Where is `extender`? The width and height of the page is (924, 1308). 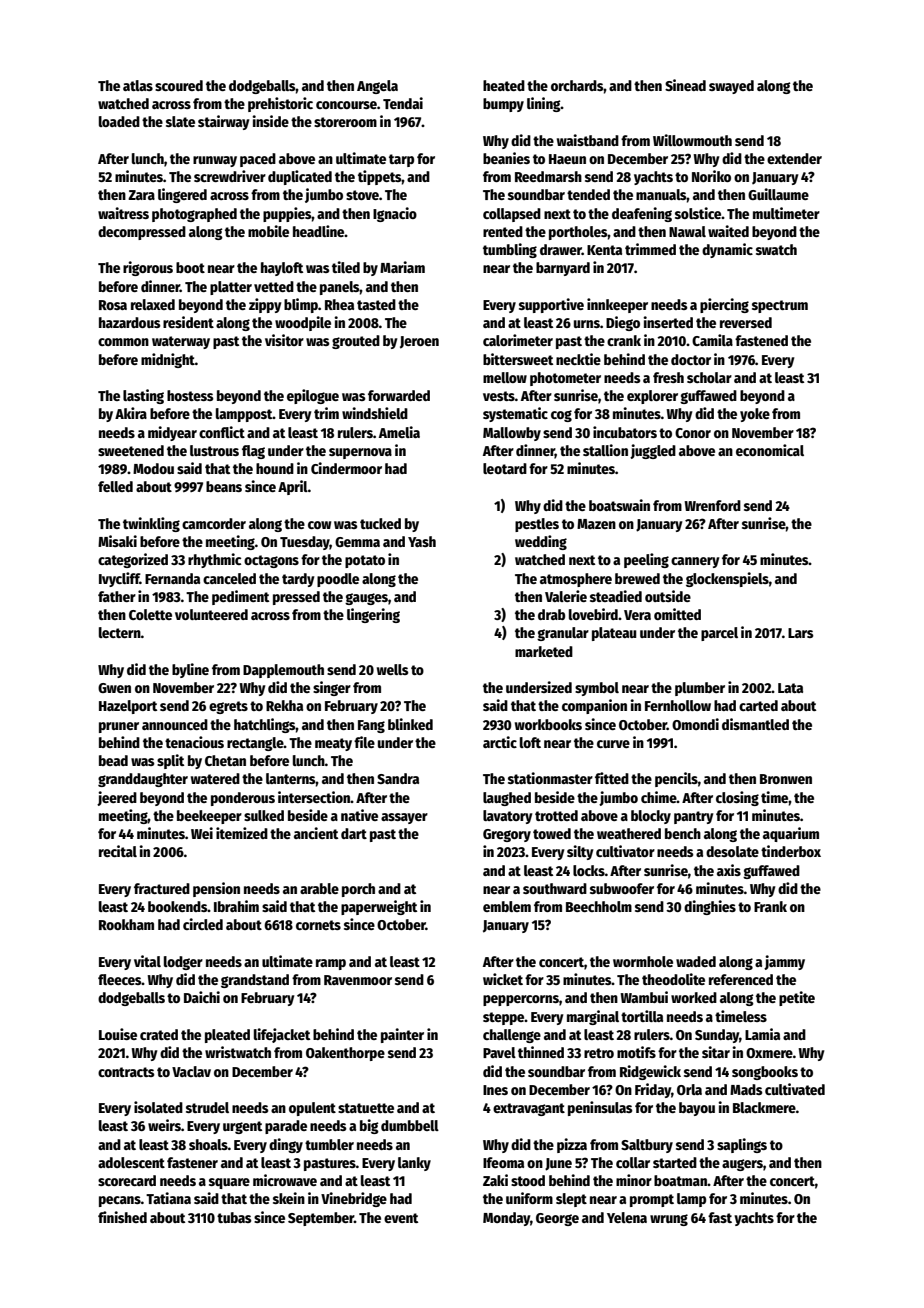 extender is located at coordinates (794, 158).
